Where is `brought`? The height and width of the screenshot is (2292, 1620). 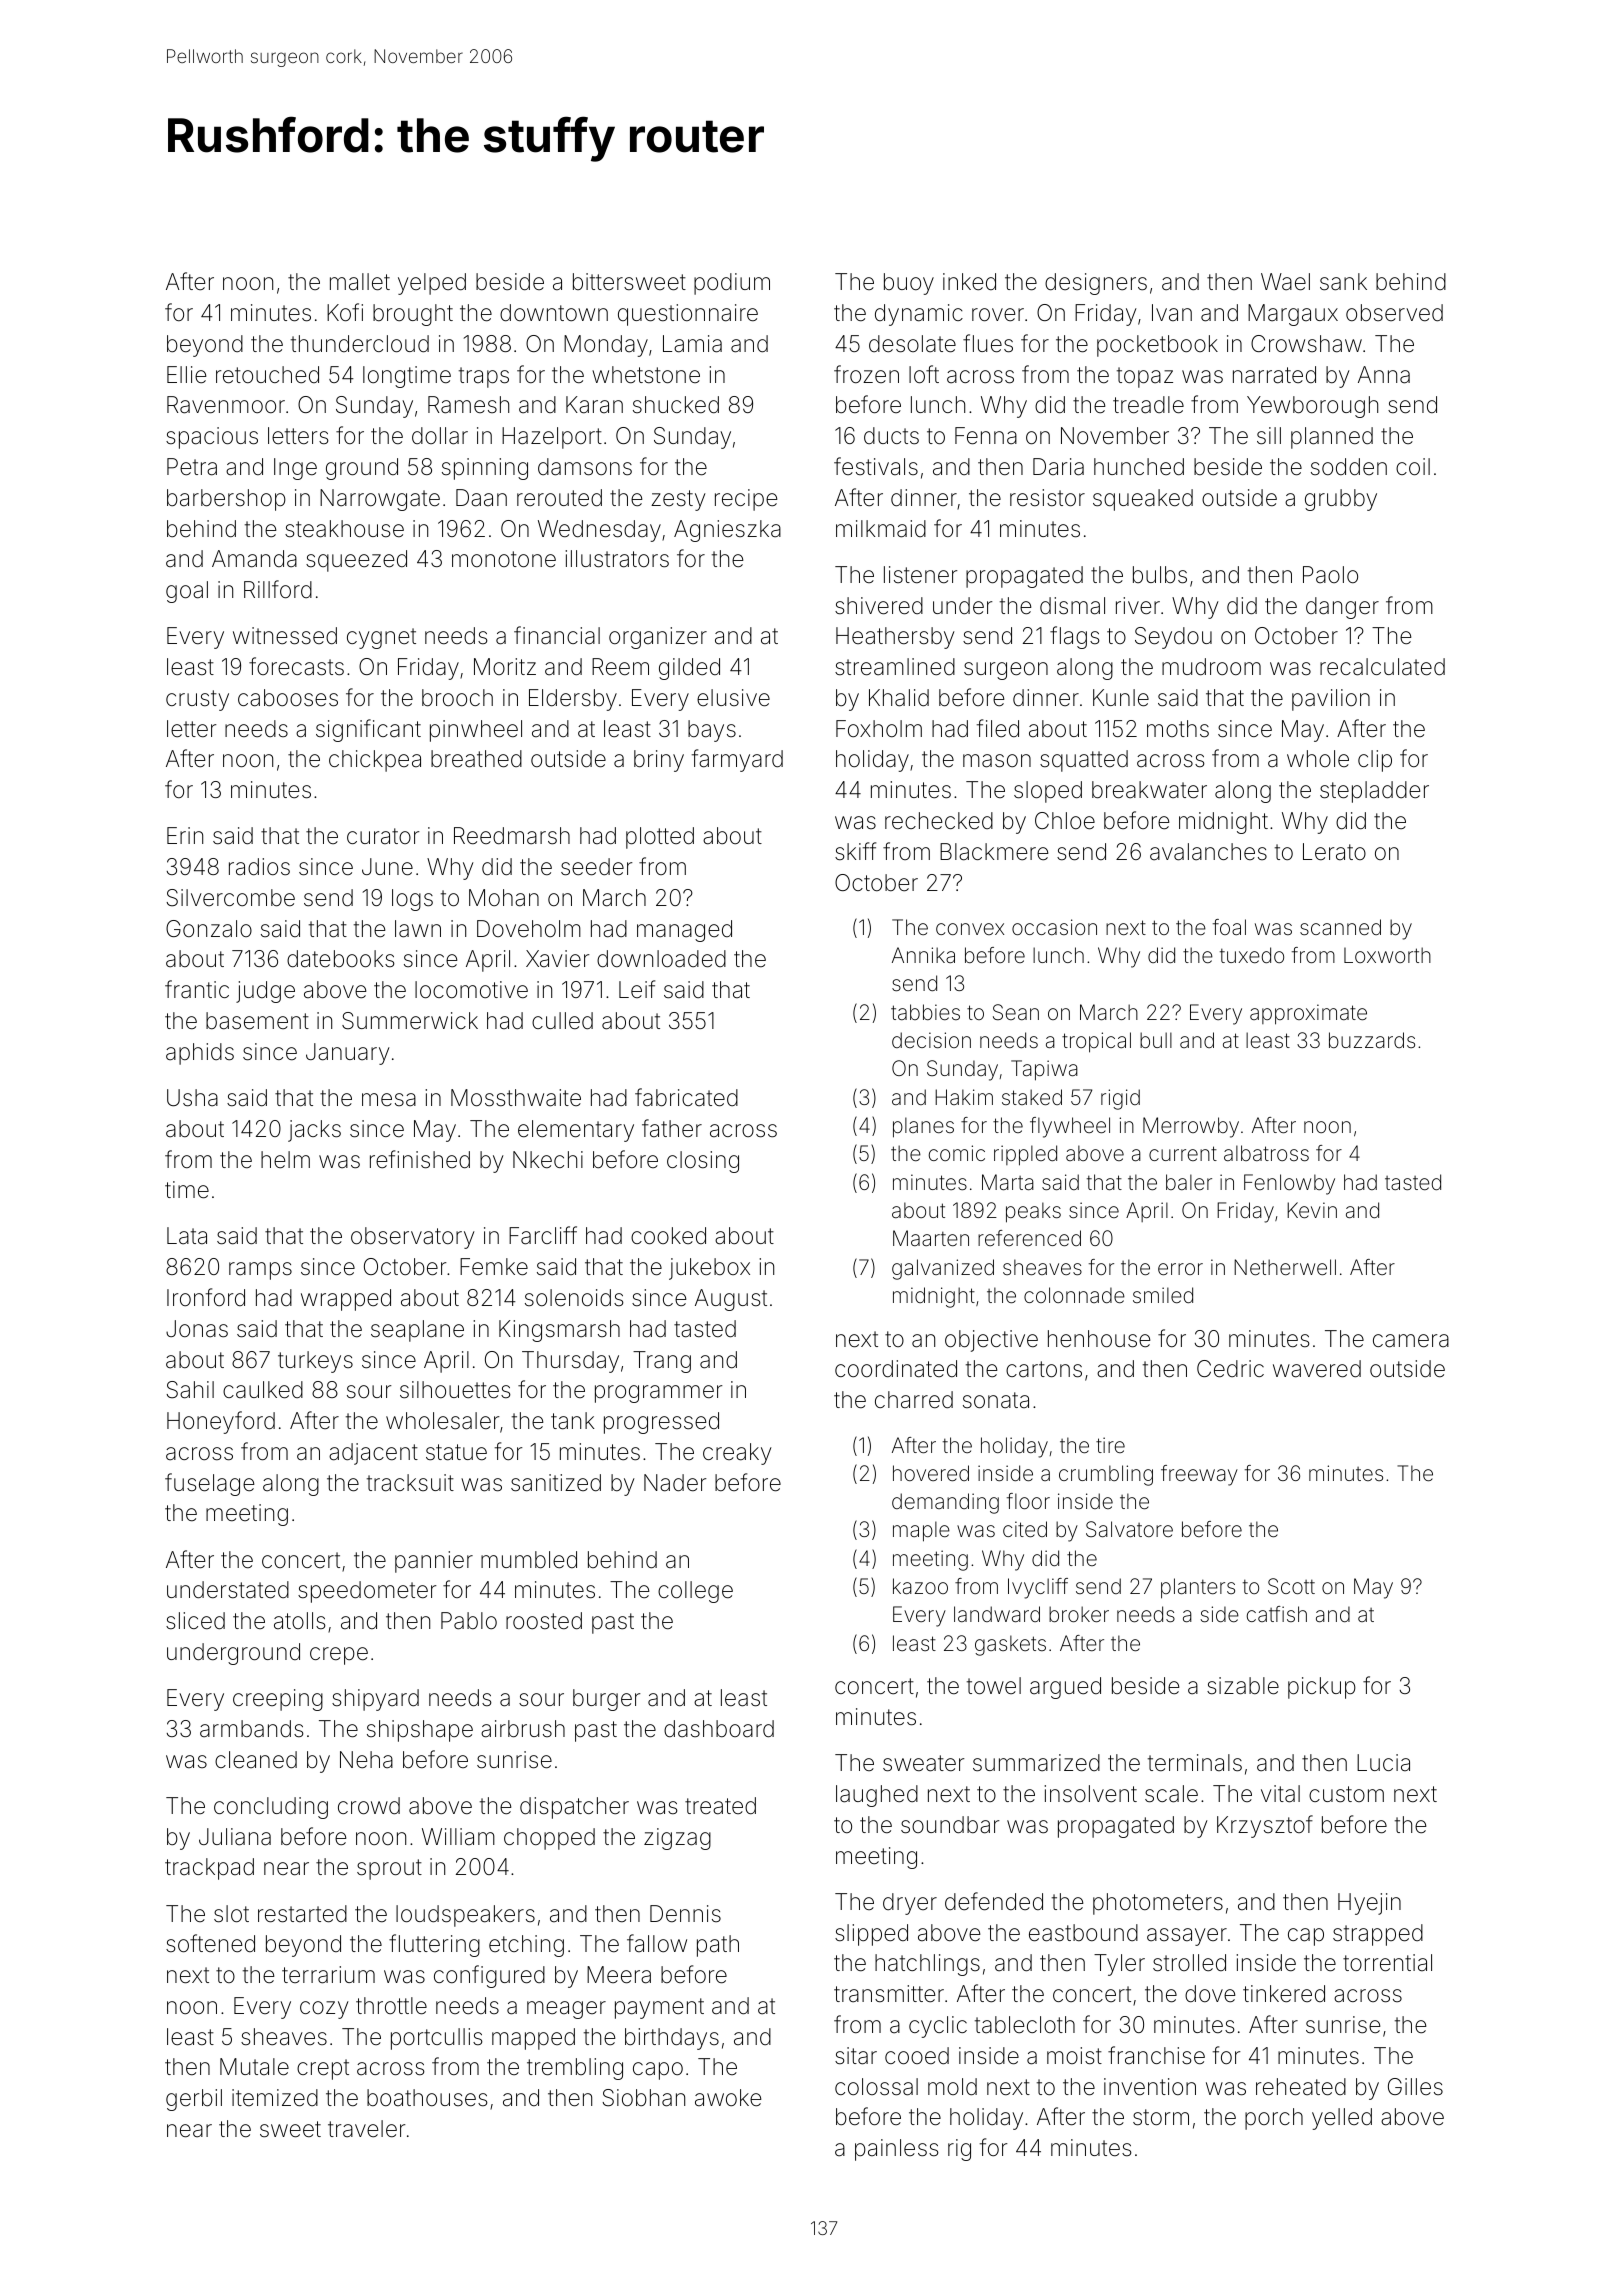
brought is located at coordinates (413, 315).
